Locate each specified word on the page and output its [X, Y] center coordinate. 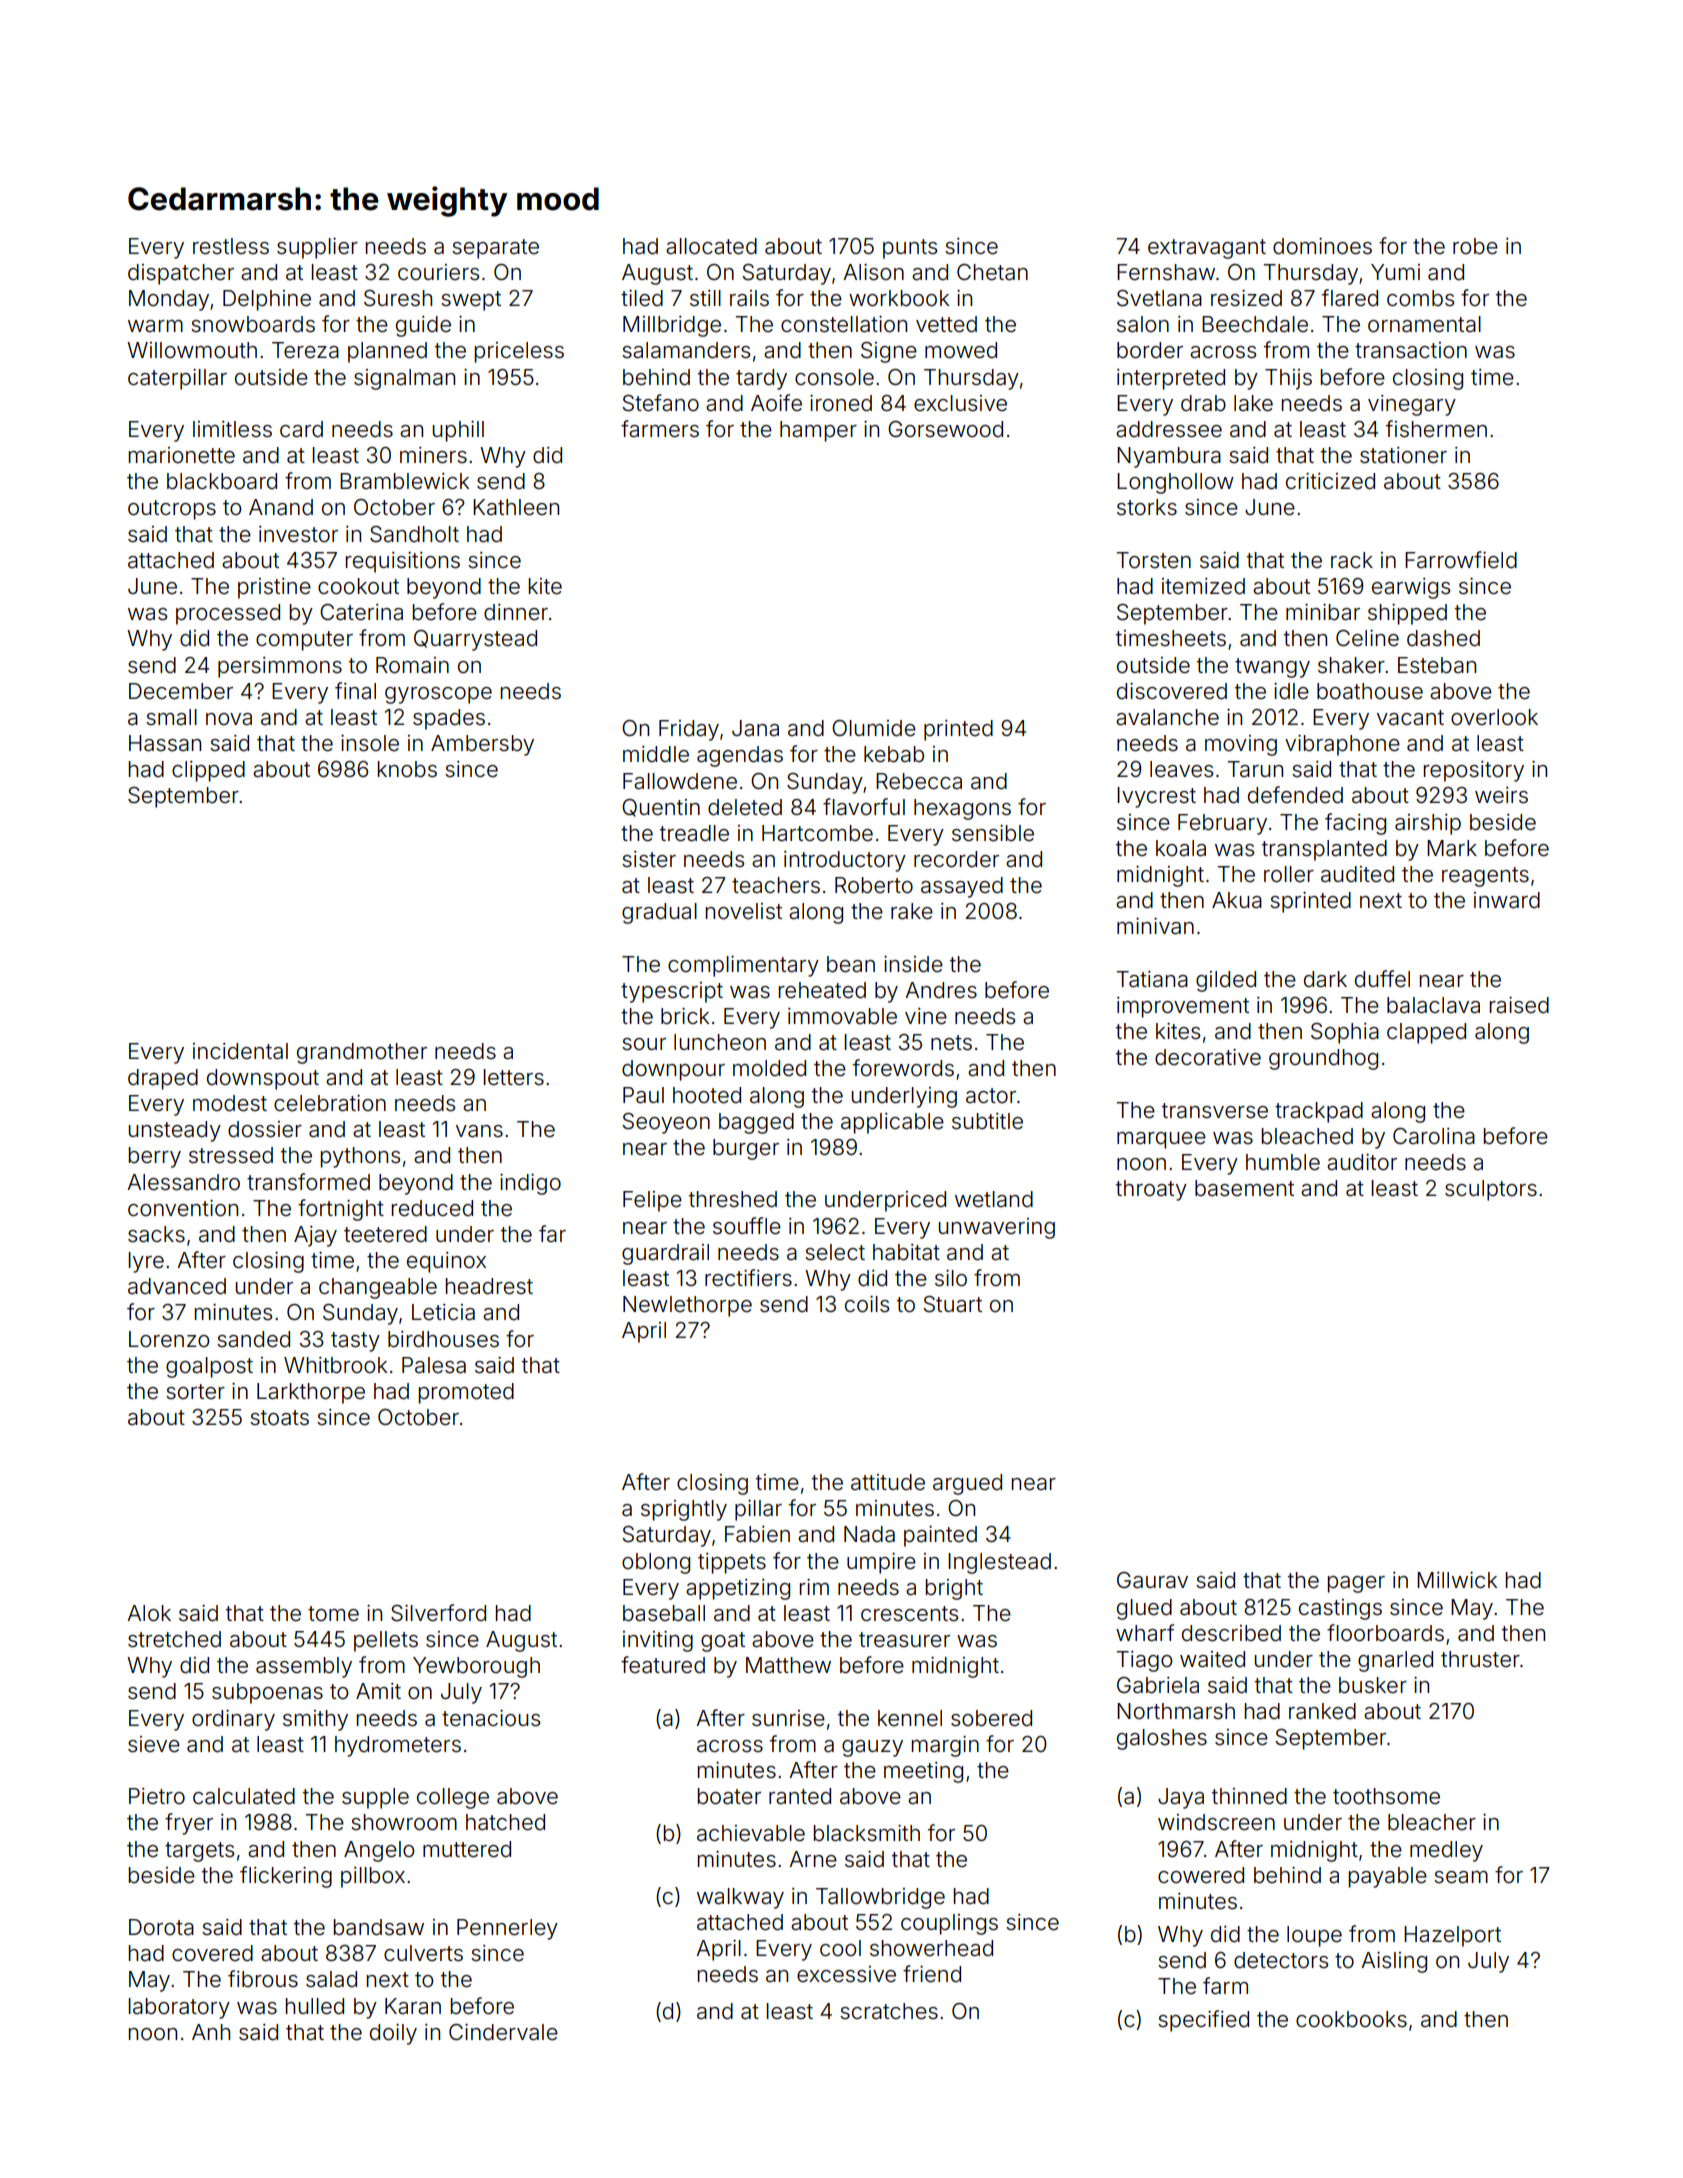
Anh [211, 2032]
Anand [281, 507]
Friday [689, 730]
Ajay [315, 1236]
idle [1291, 691]
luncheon [720, 1042]
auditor [1362, 1162]
